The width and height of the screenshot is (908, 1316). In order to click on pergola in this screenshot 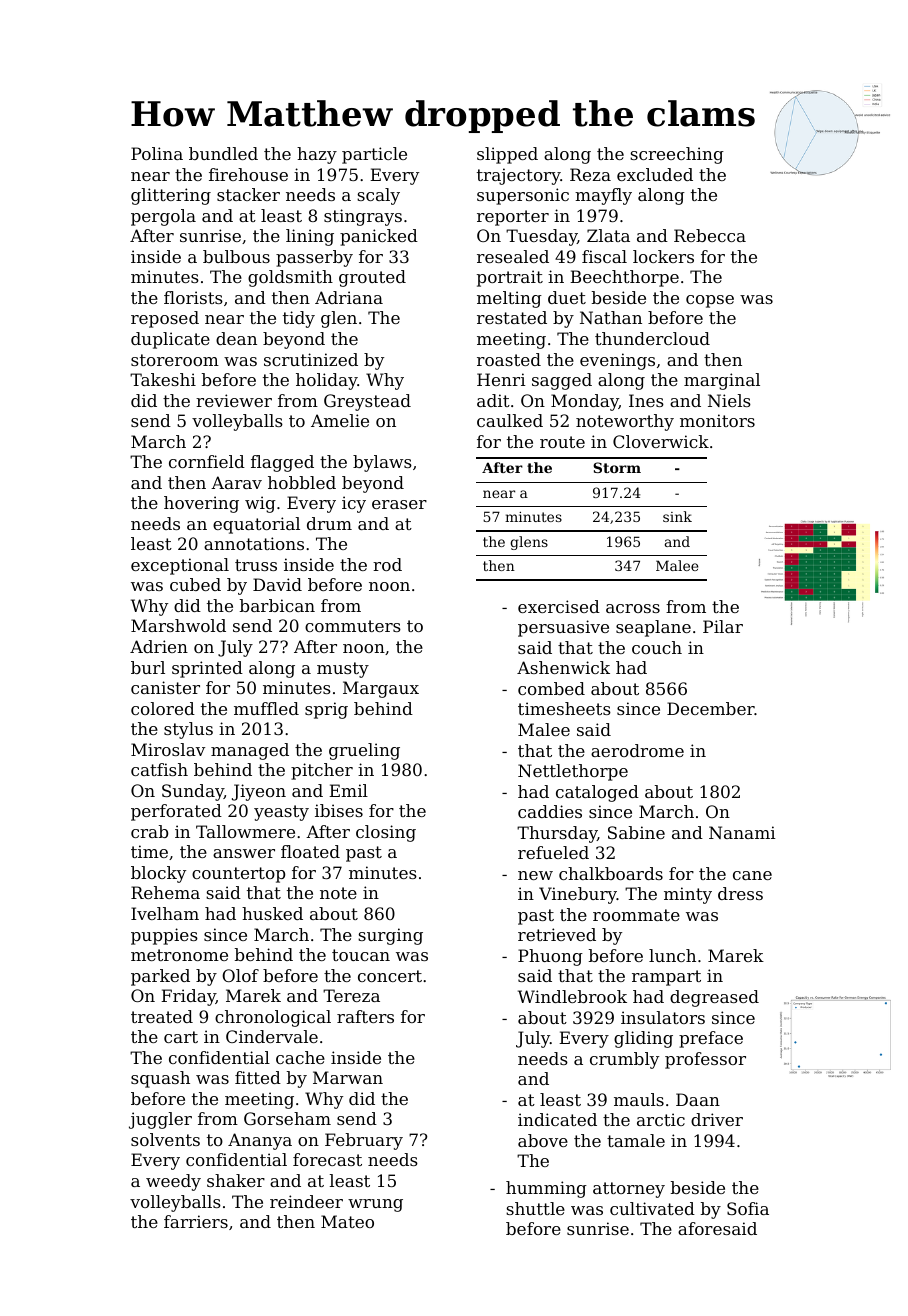, I will do `click(163, 217)`.
